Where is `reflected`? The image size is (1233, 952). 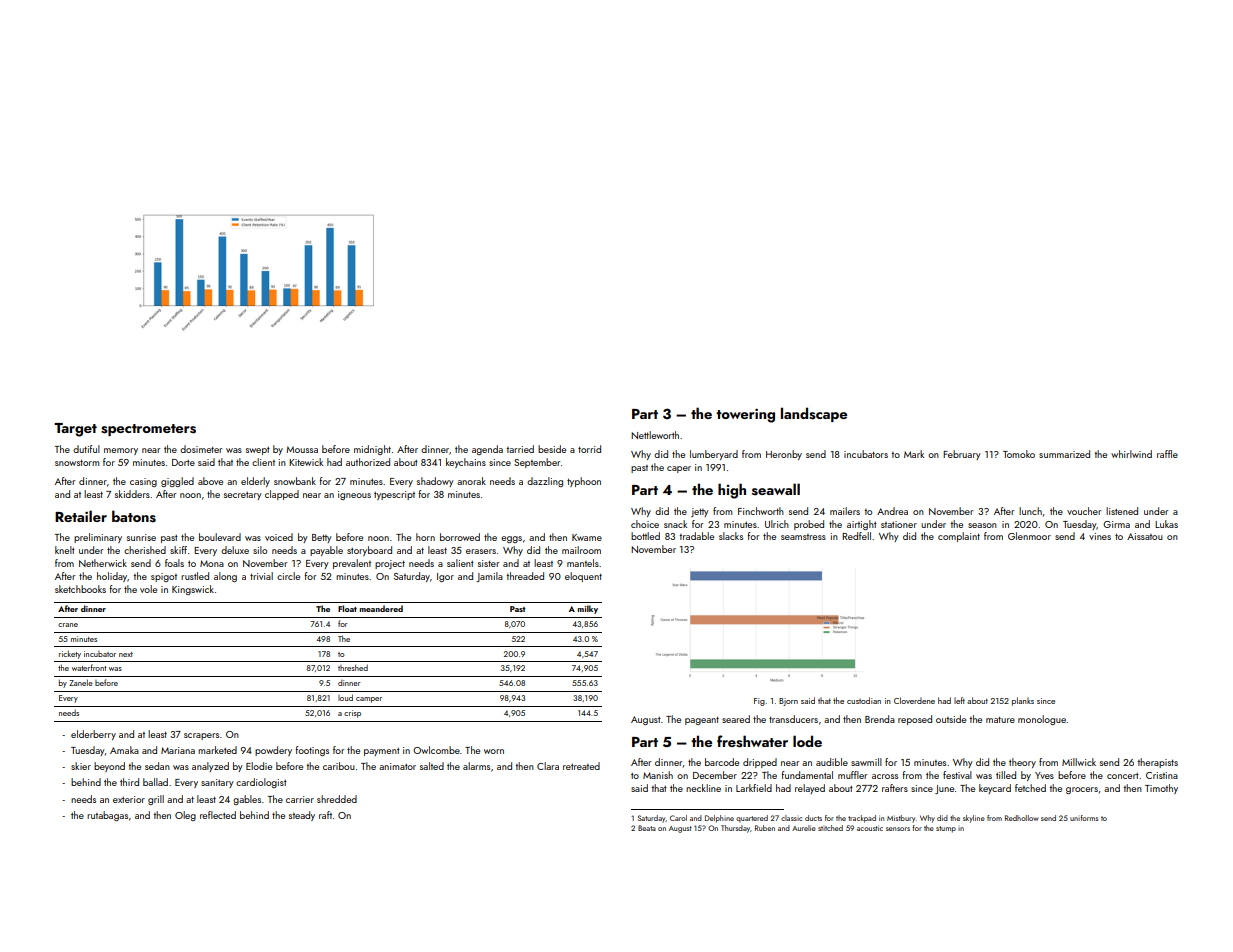 reflected is located at coordinates (218, 815).
